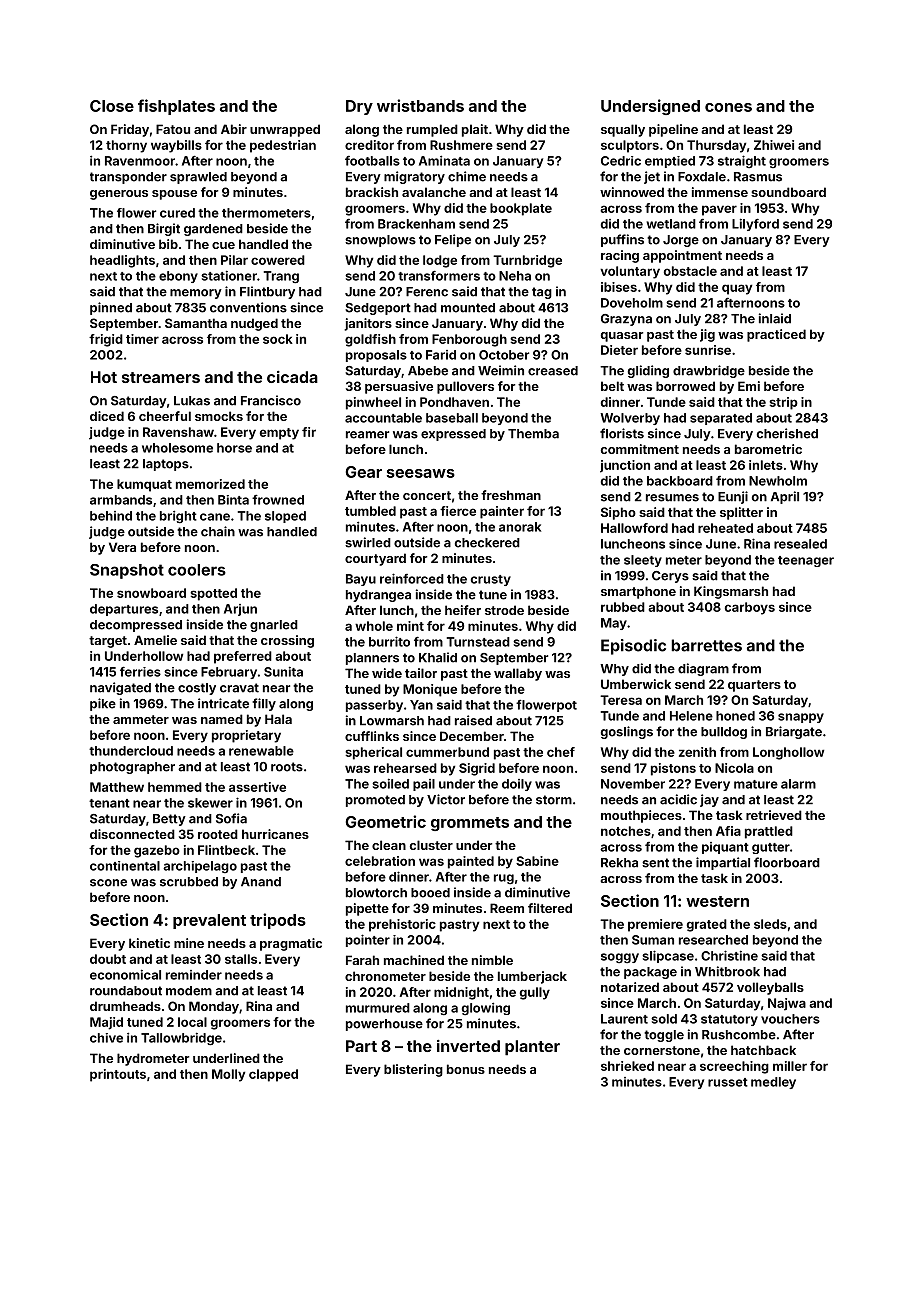 Image resolution: width=924 pixels, height=1308 pixels. Describe the element at coordinates (788, 192) in the screenshot. I see `soundboard` at that location.
